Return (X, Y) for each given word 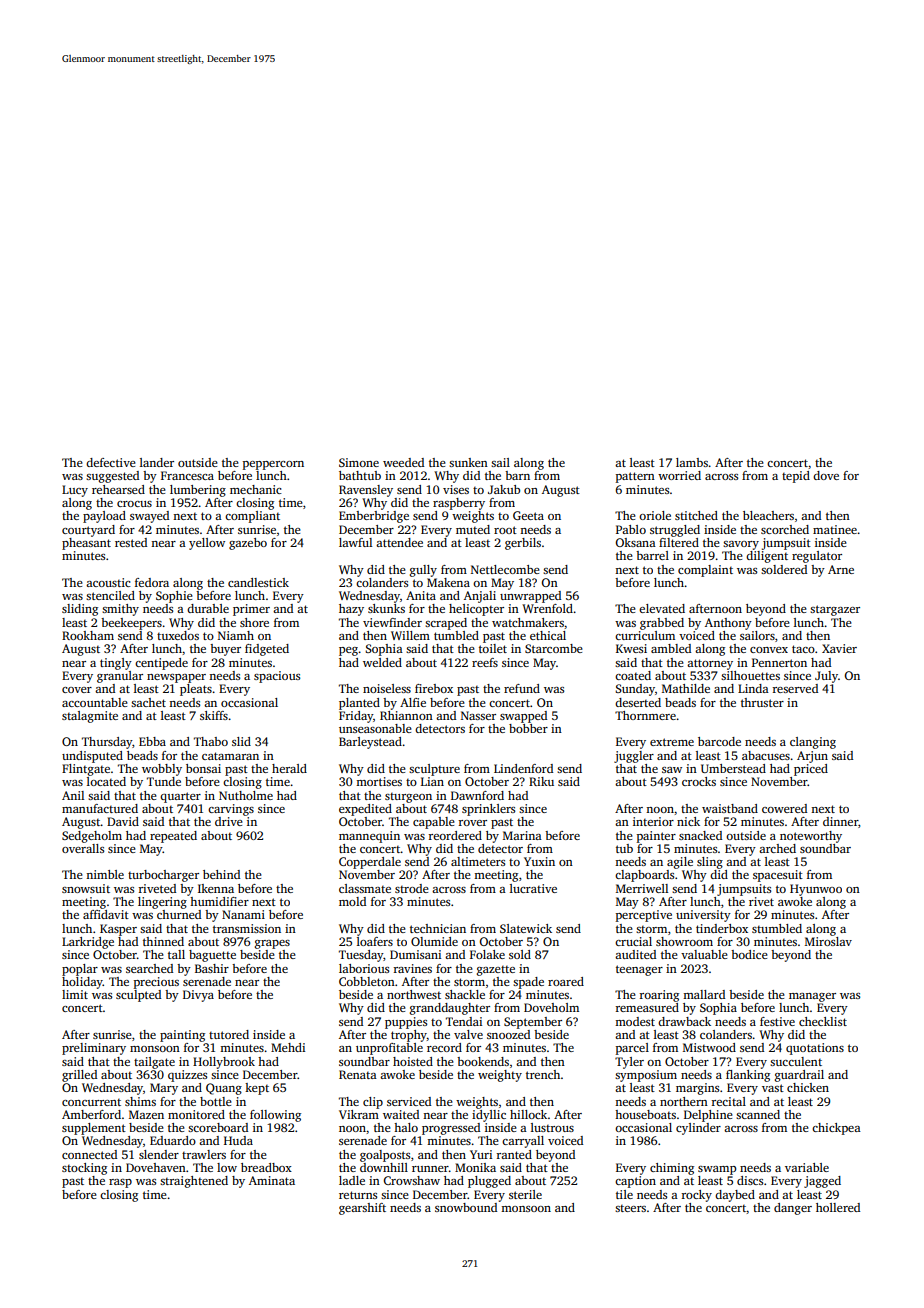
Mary (164, 1089)
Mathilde (686, 688)
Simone (359, 462)
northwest (414, 994)
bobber (528, 728)
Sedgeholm (92, 837)
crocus (134, 504)
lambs (692, 462)
